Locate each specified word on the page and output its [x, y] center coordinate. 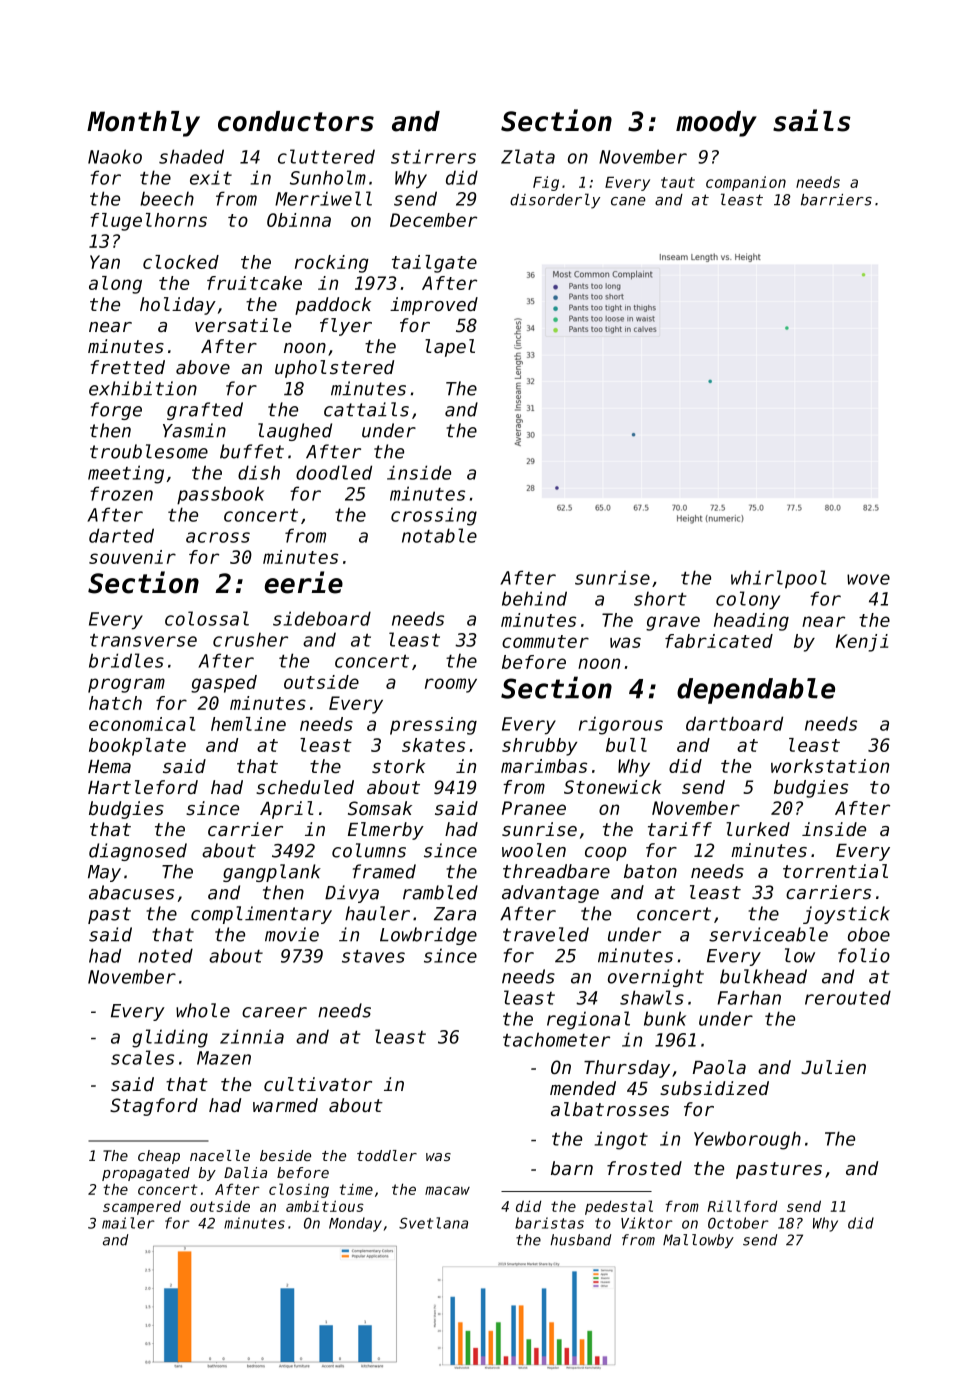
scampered [142, 1208]
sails [812, 120]
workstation [830, 766]
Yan [105, 262]
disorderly [555, 201]
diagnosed [138, 852]
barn [572, 1168]
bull [626, 745]
